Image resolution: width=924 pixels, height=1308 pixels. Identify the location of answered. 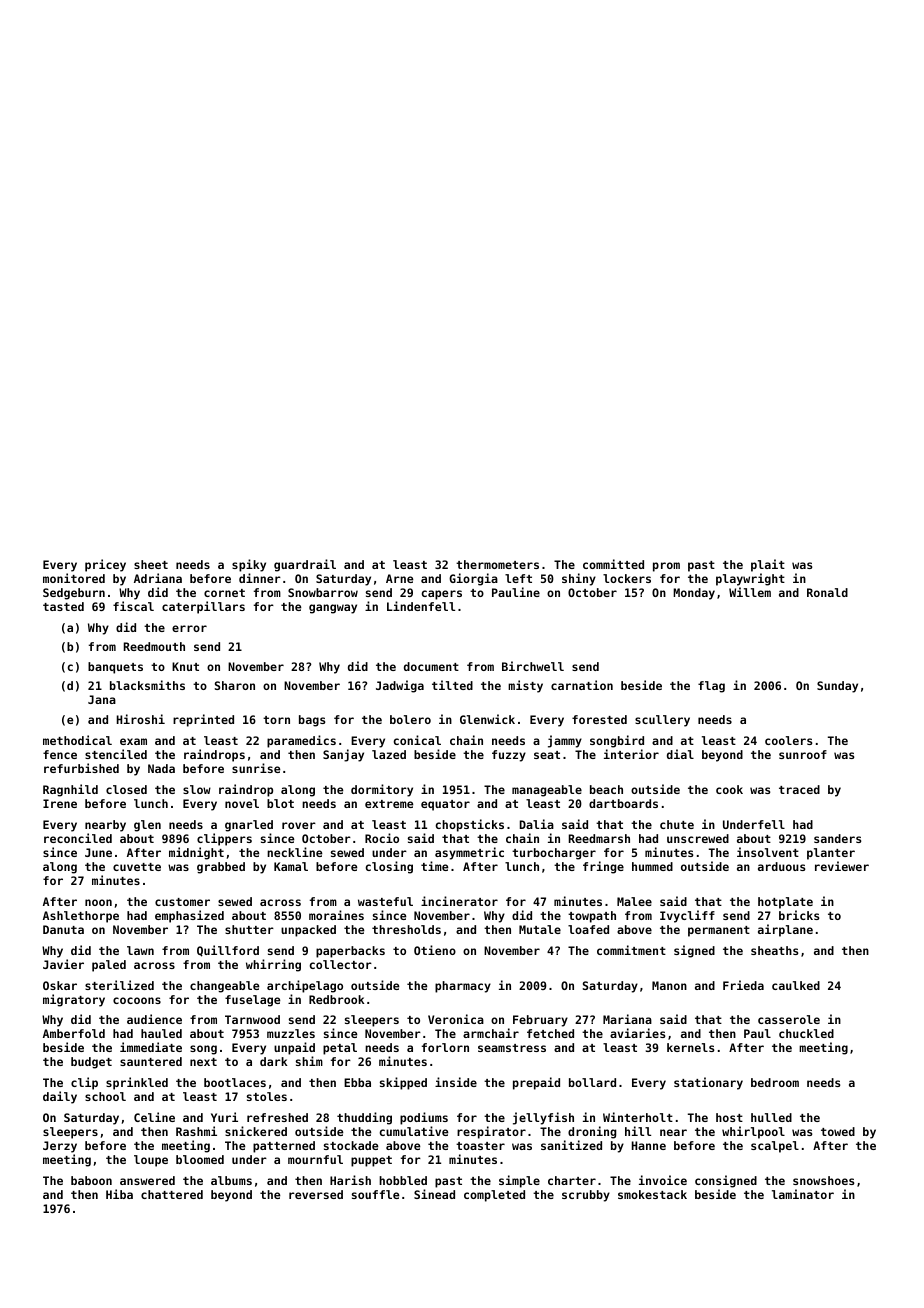
(147, 1180).
